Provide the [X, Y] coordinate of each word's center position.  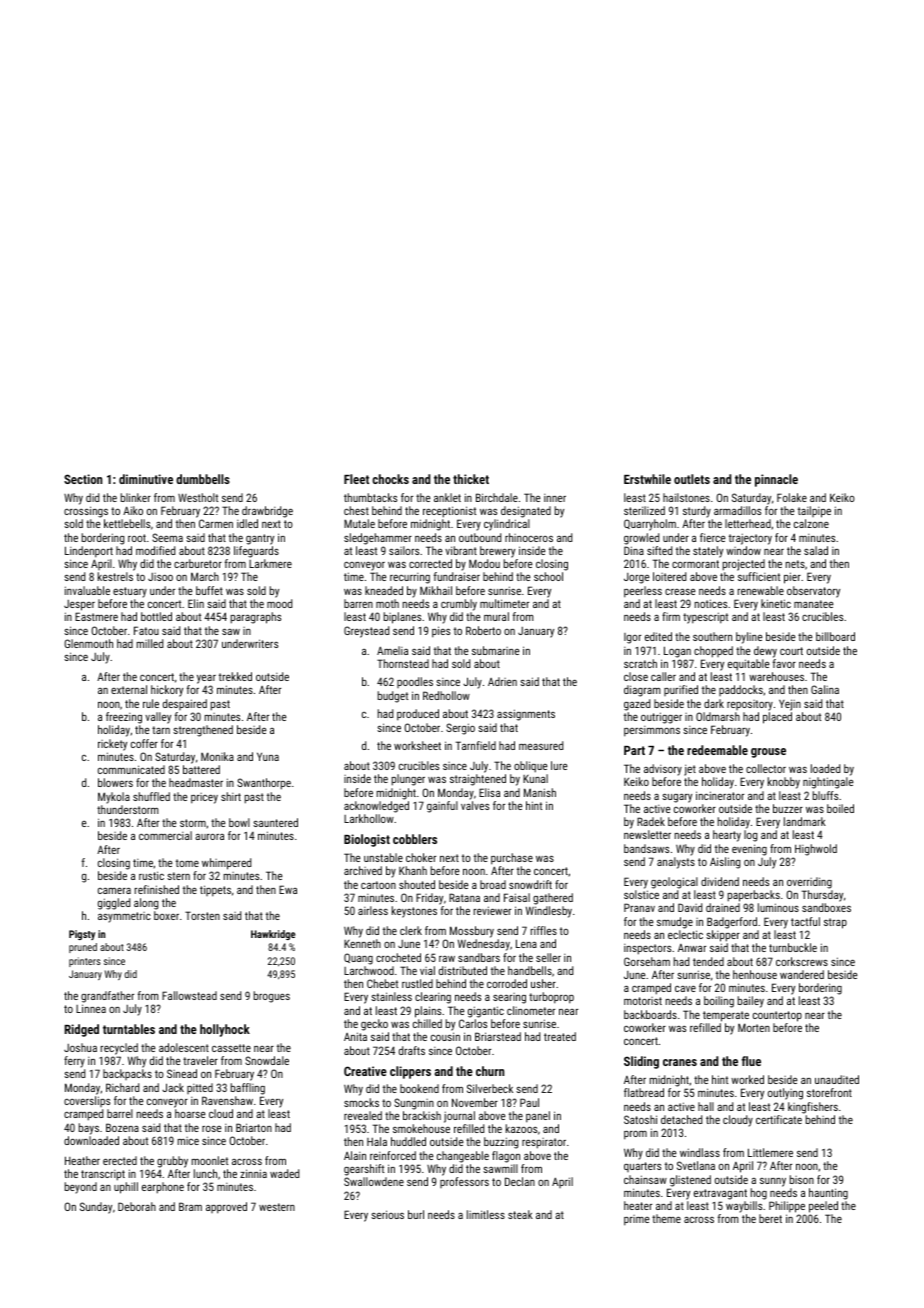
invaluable [87, 590]
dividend [720, 881]
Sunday [96, 1208]
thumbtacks [370, 497]
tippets [215, 891]
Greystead [366, 632]
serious [387, 1214]
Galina [825, 689]
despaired [185, 704]
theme [666, 1218]
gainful [442, 807]
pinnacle [776, 480]
